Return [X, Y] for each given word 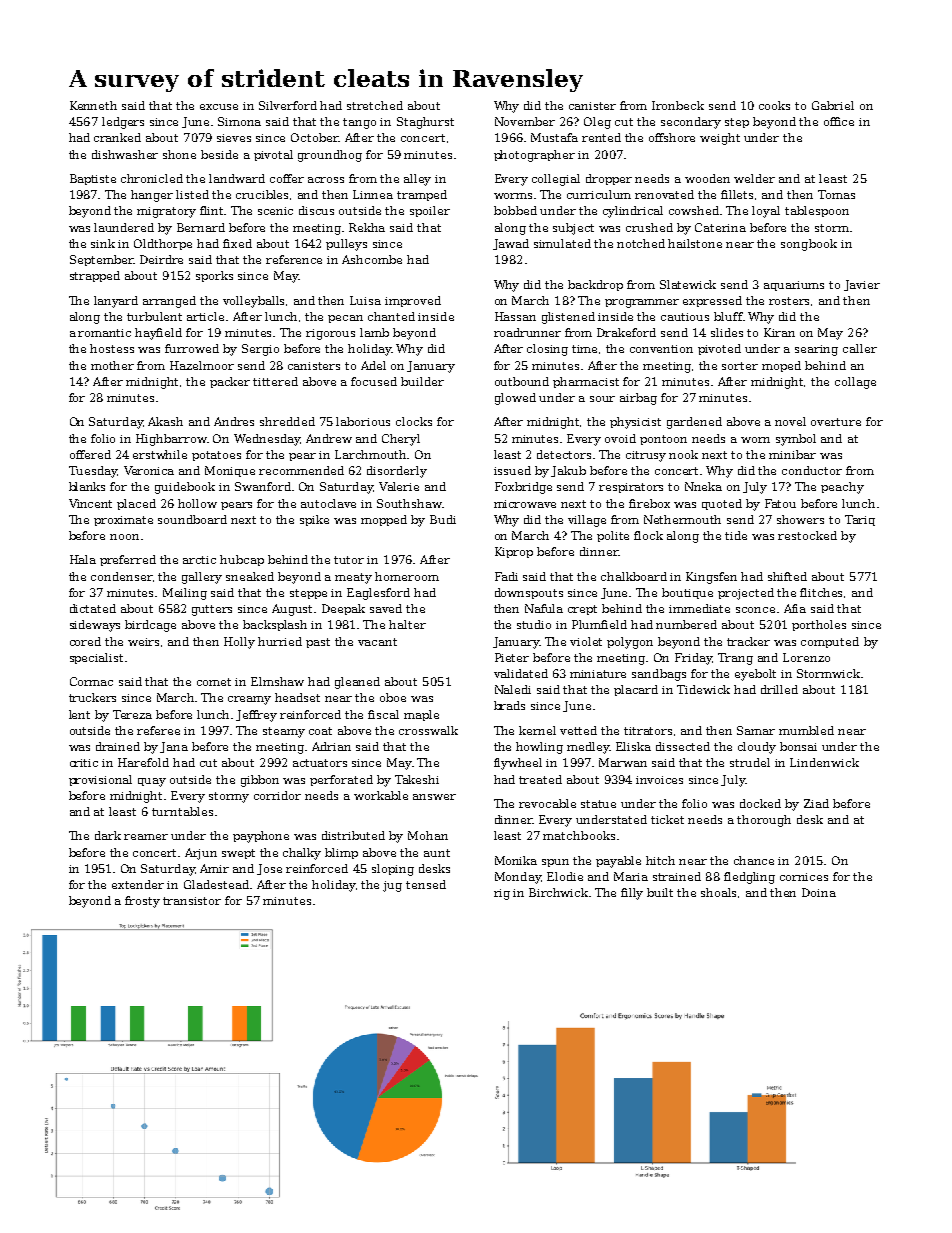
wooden [707, 178]
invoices [659, 780]
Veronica [149, 470]
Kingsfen [711, 578]
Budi [443, 519]
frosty [142, 902]
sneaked [250, 576]
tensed [426, 884]
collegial [556, 180]
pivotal [273, 155]
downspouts [529, 593]
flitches [821, 592]
